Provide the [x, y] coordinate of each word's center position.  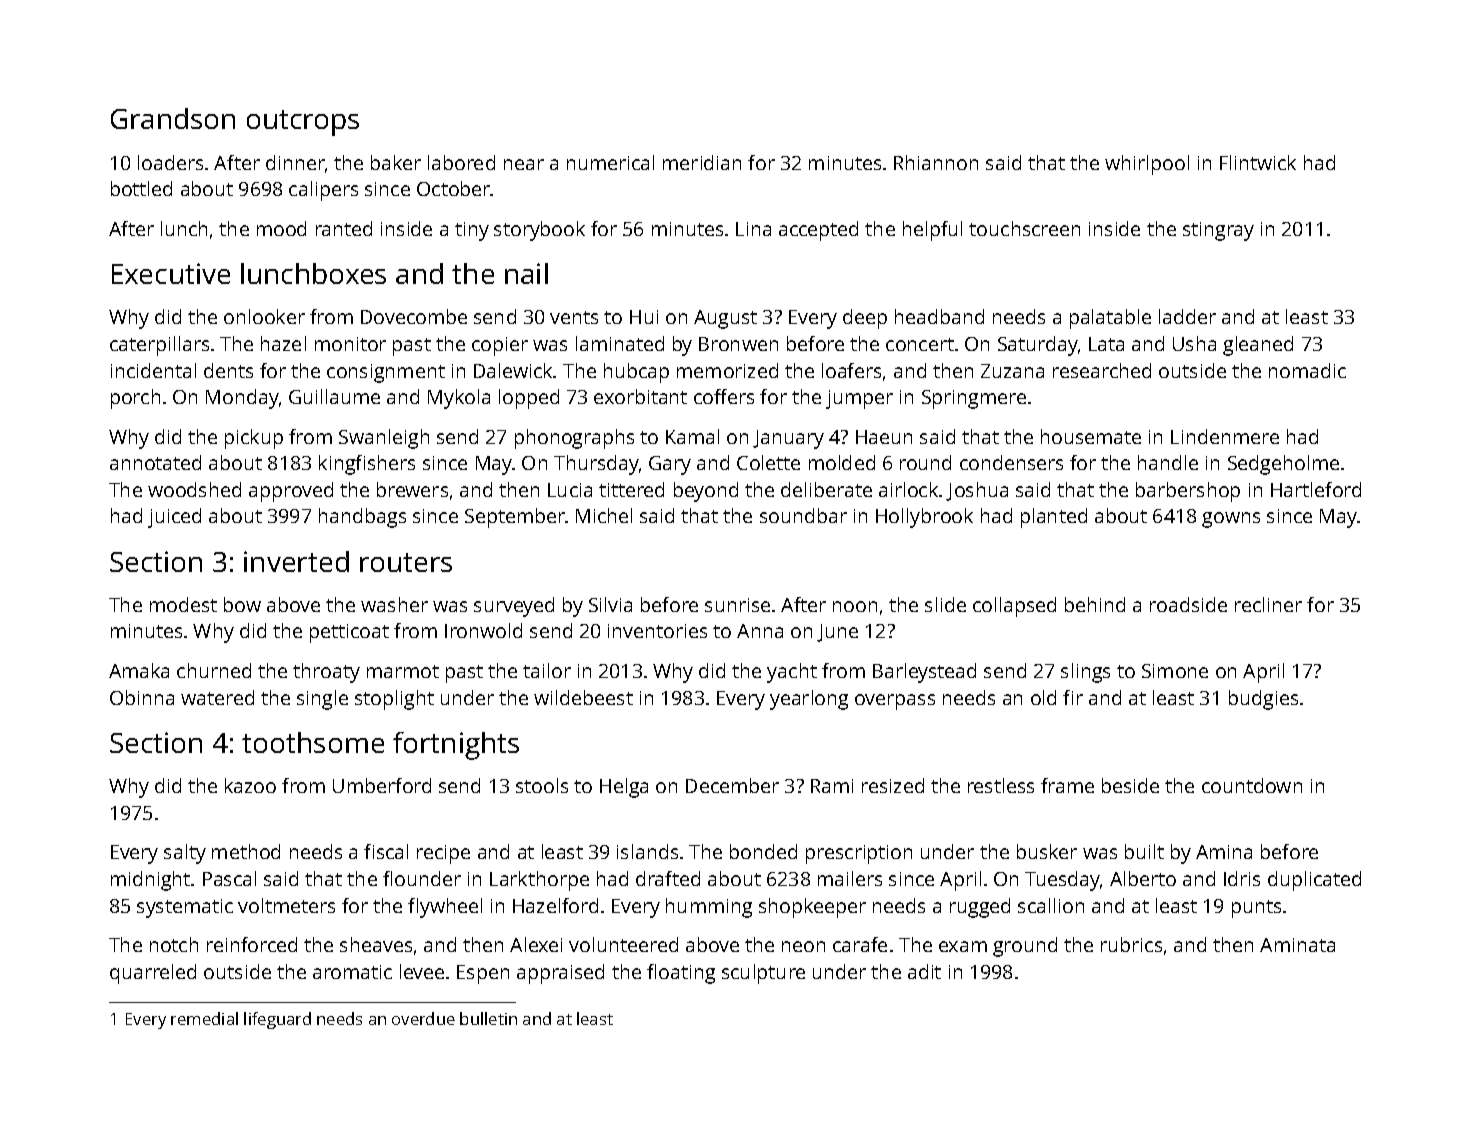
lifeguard [277, 1020]
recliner [1268, 604]
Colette [768, 462]
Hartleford [1316, 489]
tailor [547, 670]
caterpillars [159, 346]
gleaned [1258, 346]
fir [1073, 697]
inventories [657, 631]
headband [939, 316]
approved [291, 492]
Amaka [139, 670]
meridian [702, 162]
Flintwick [1258, 162]
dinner [295, 162]
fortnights [456, 746]
